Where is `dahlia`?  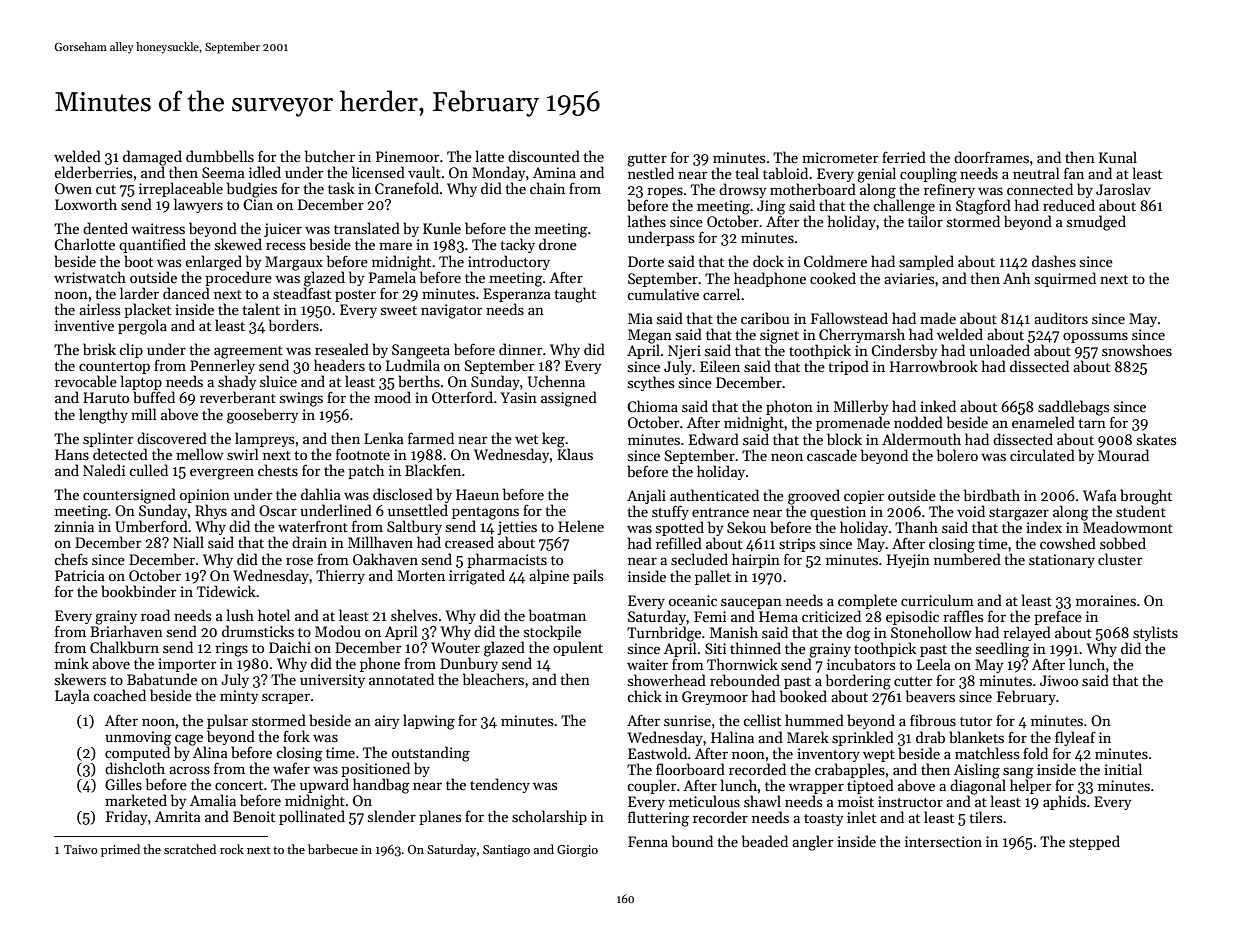 dahlia is located at coordinates (321, 494).
